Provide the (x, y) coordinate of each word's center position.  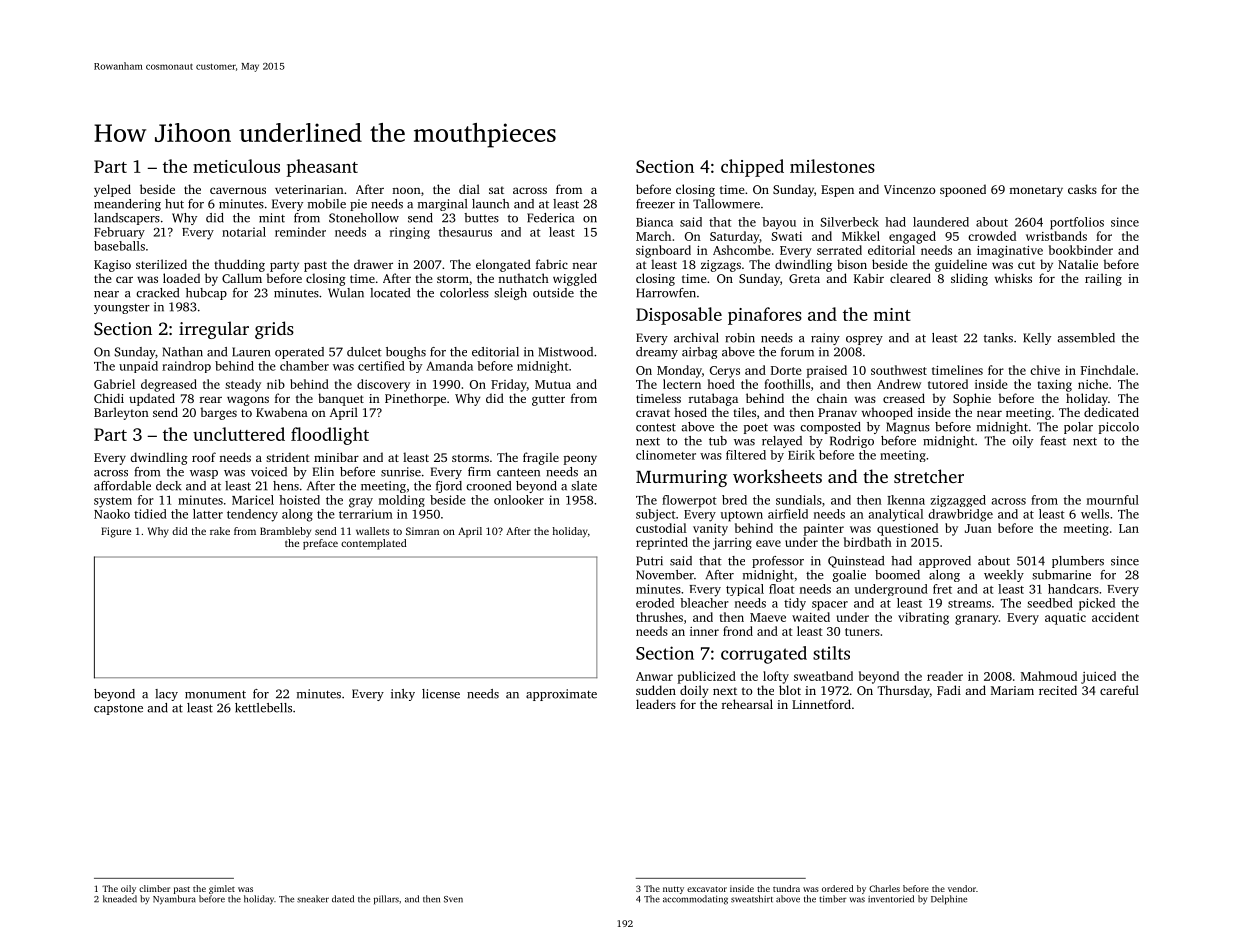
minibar (336, 457)
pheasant (322, 168)
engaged (912, 237)
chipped (752, 168)
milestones (832, 166)
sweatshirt (752, 899)
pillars (386, 900)
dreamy (657, 353)
